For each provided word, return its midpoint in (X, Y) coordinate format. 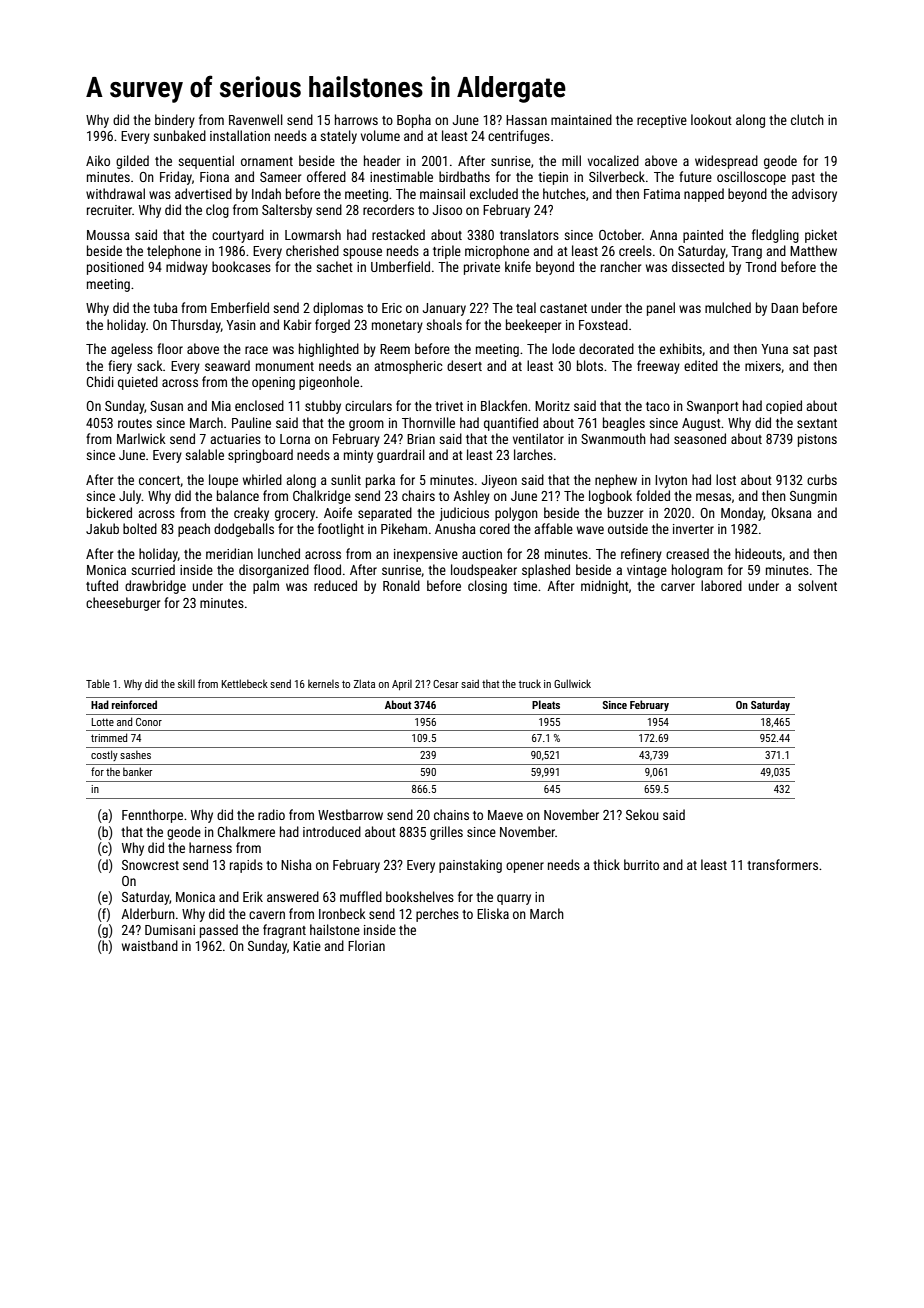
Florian (366, 945)
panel (661, 309)
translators (529, 234)
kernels (323, 683)
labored (721, 585)
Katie (307, 946)
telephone (174, 252)
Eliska (493, 913)
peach (194, 530)
